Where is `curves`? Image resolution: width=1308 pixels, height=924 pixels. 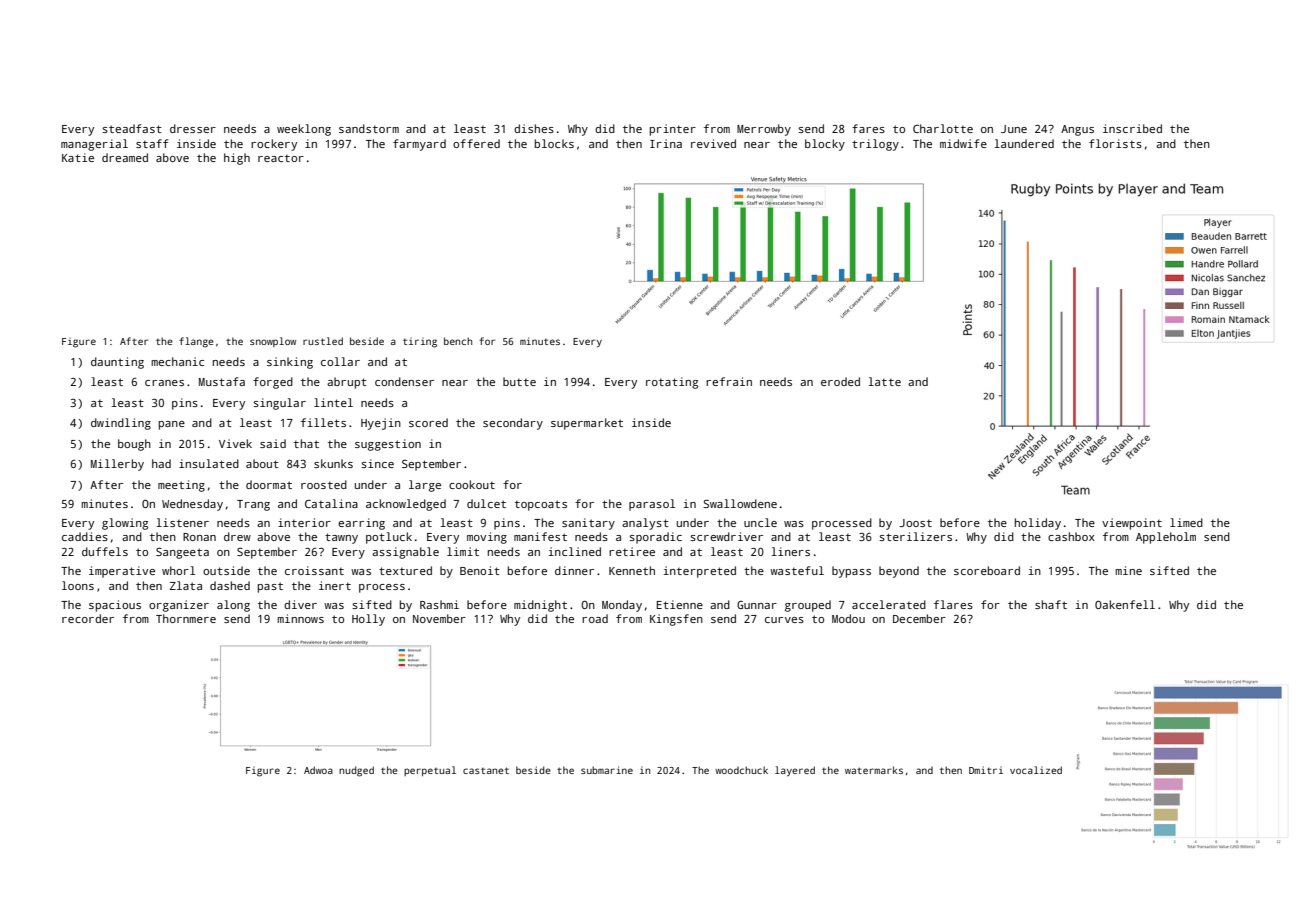
curves is located at coordinates (784, 620).
